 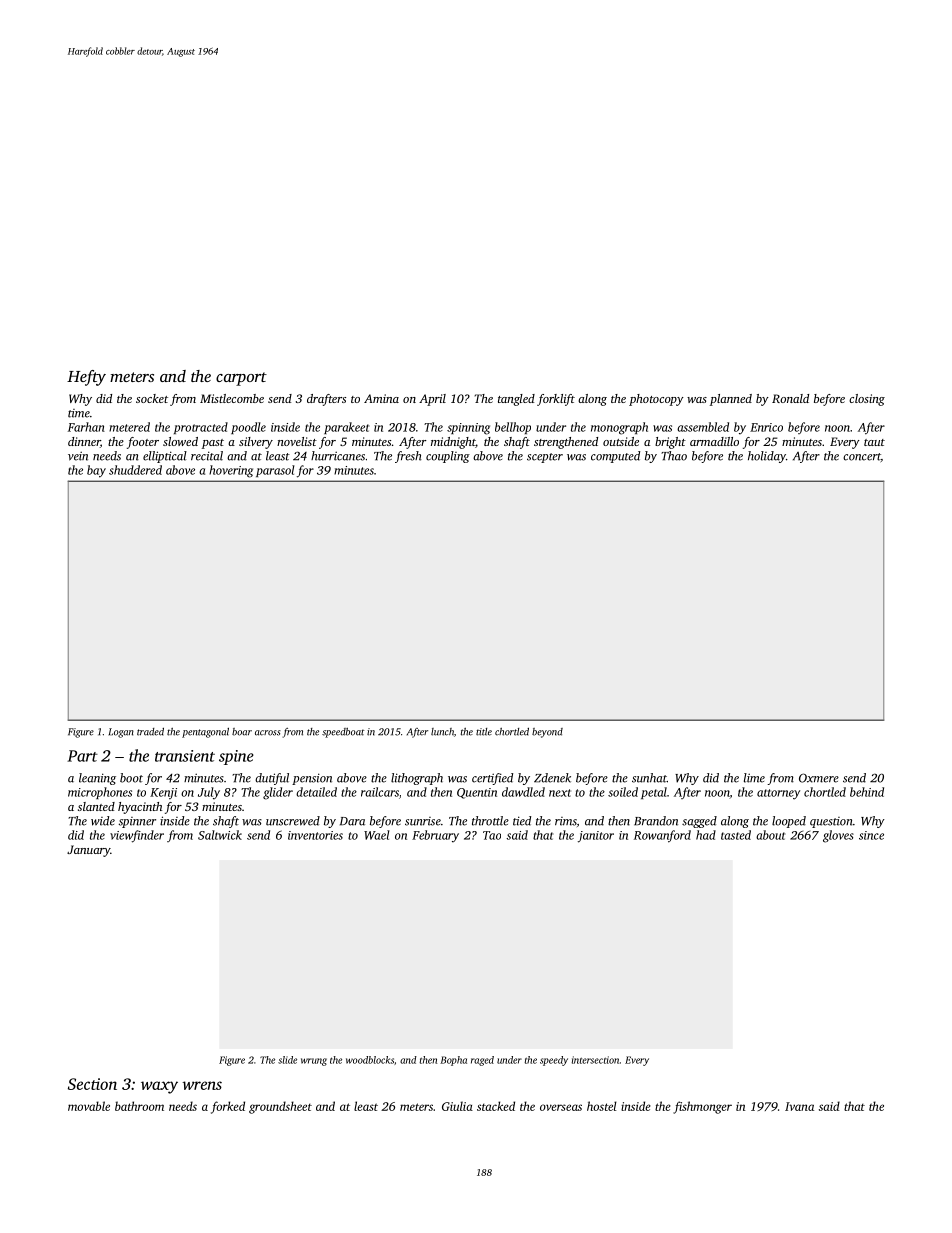 What do you see at coordinates (482, 1061) in the image?
I see `raged` at bounding box center [482, 1061].
